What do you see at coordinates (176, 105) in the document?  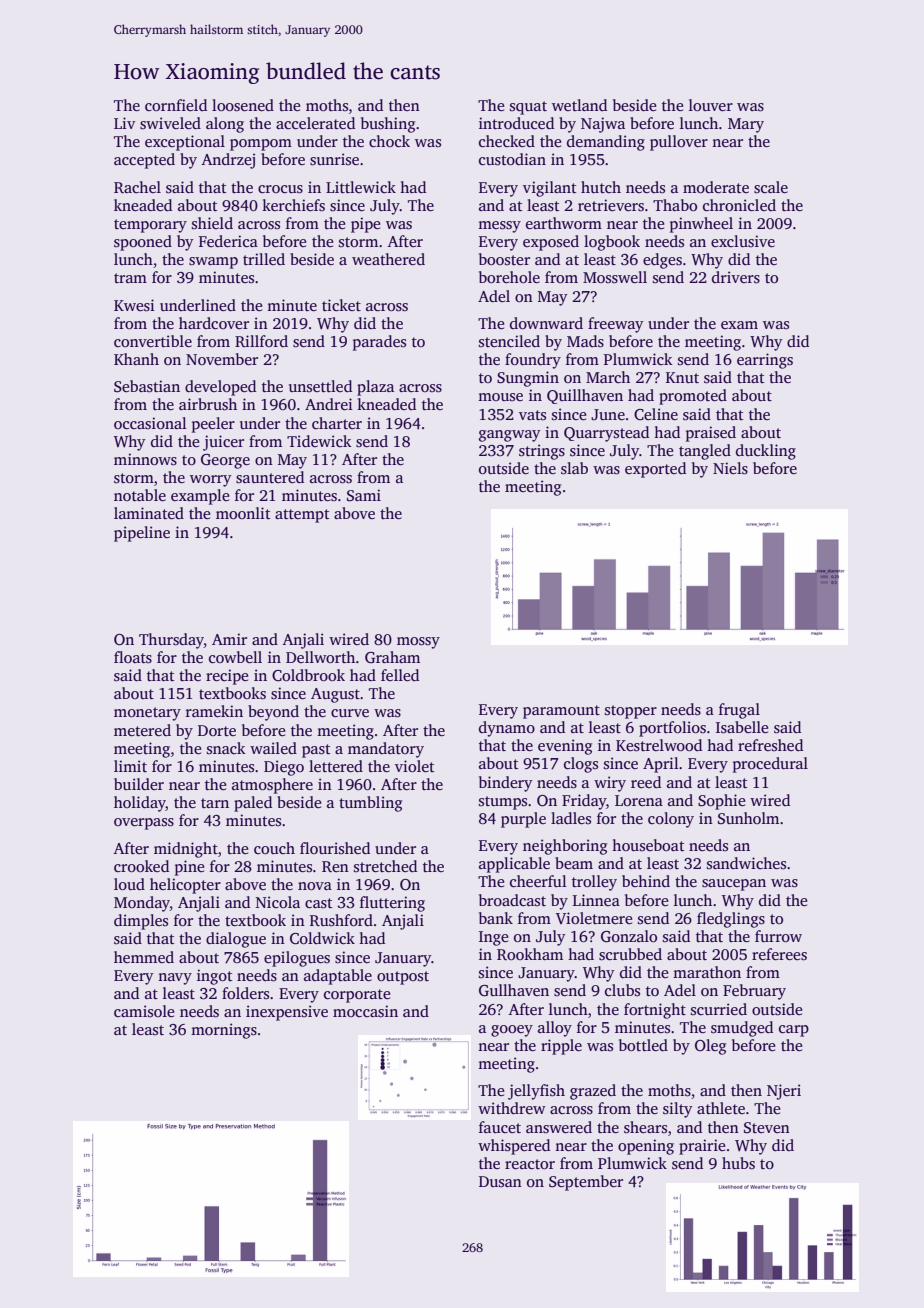 I see `cornfield` at bounding box center [176, 105].
